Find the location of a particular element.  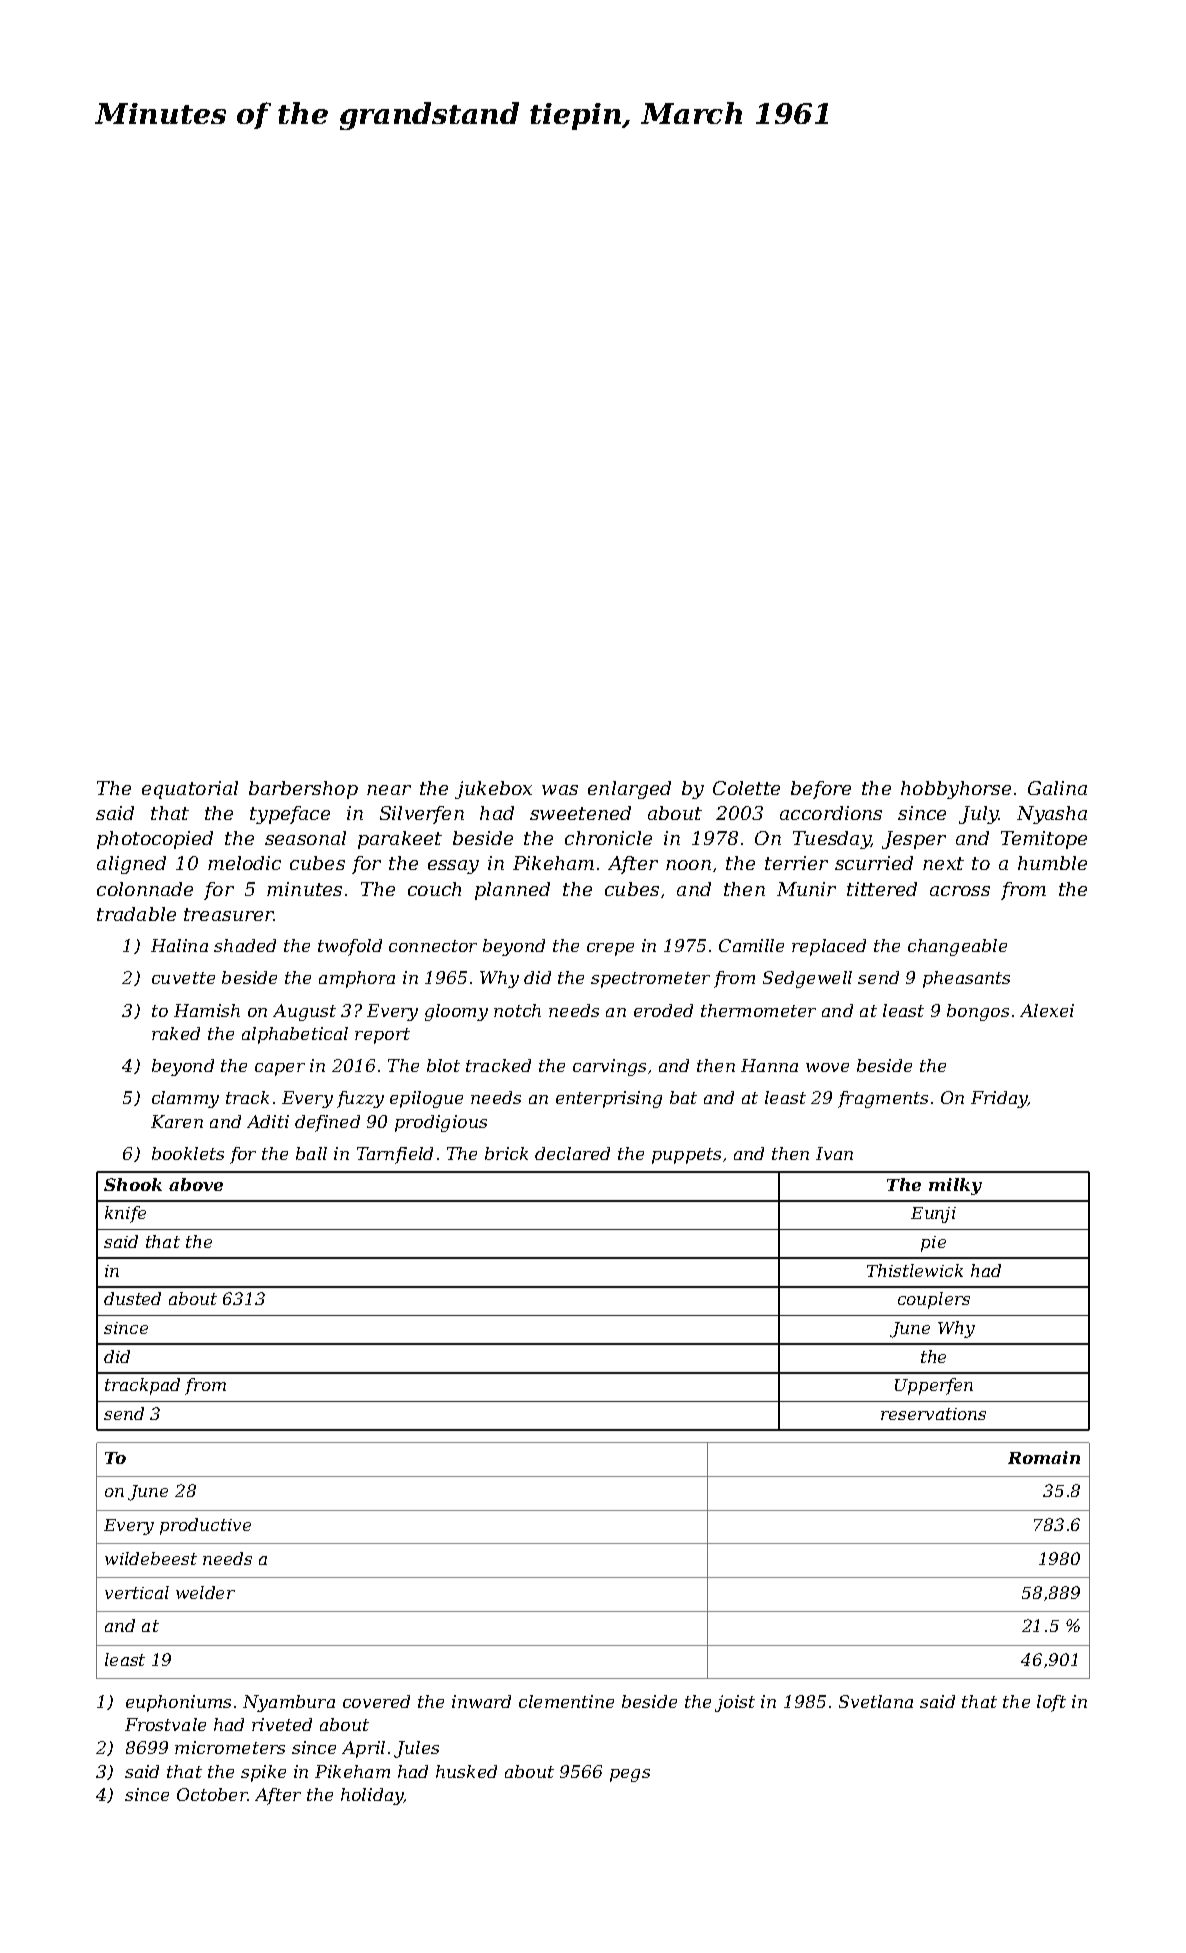

productive is located at coordinates (205, 1526).
